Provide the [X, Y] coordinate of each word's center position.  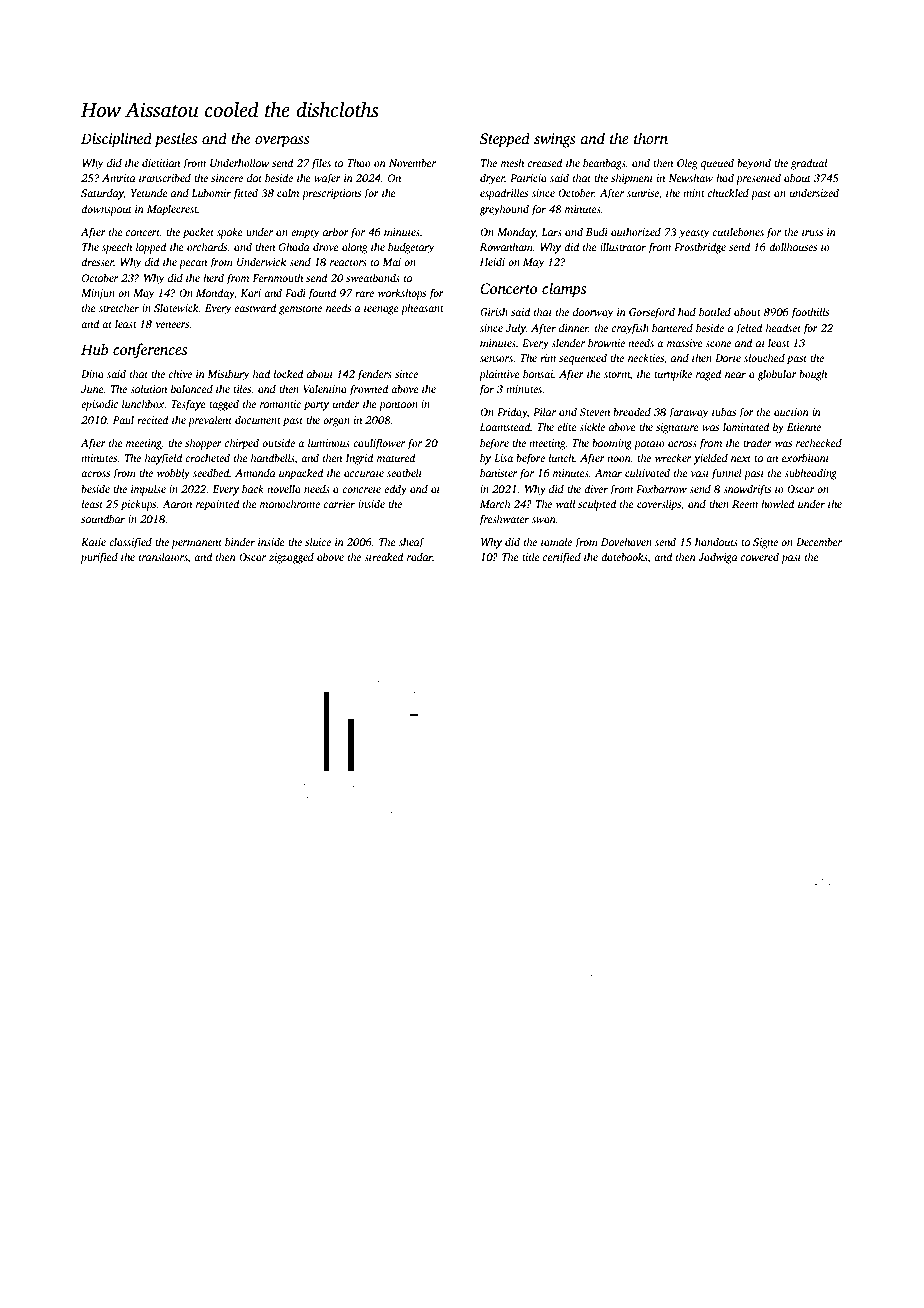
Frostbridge [700, 248]
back [253, 488]
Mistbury [228, 375]
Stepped [505, 140]
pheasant [422, 309]
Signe [765, 543]
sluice [318, 541]
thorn [651, 138]
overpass [282, 142]
